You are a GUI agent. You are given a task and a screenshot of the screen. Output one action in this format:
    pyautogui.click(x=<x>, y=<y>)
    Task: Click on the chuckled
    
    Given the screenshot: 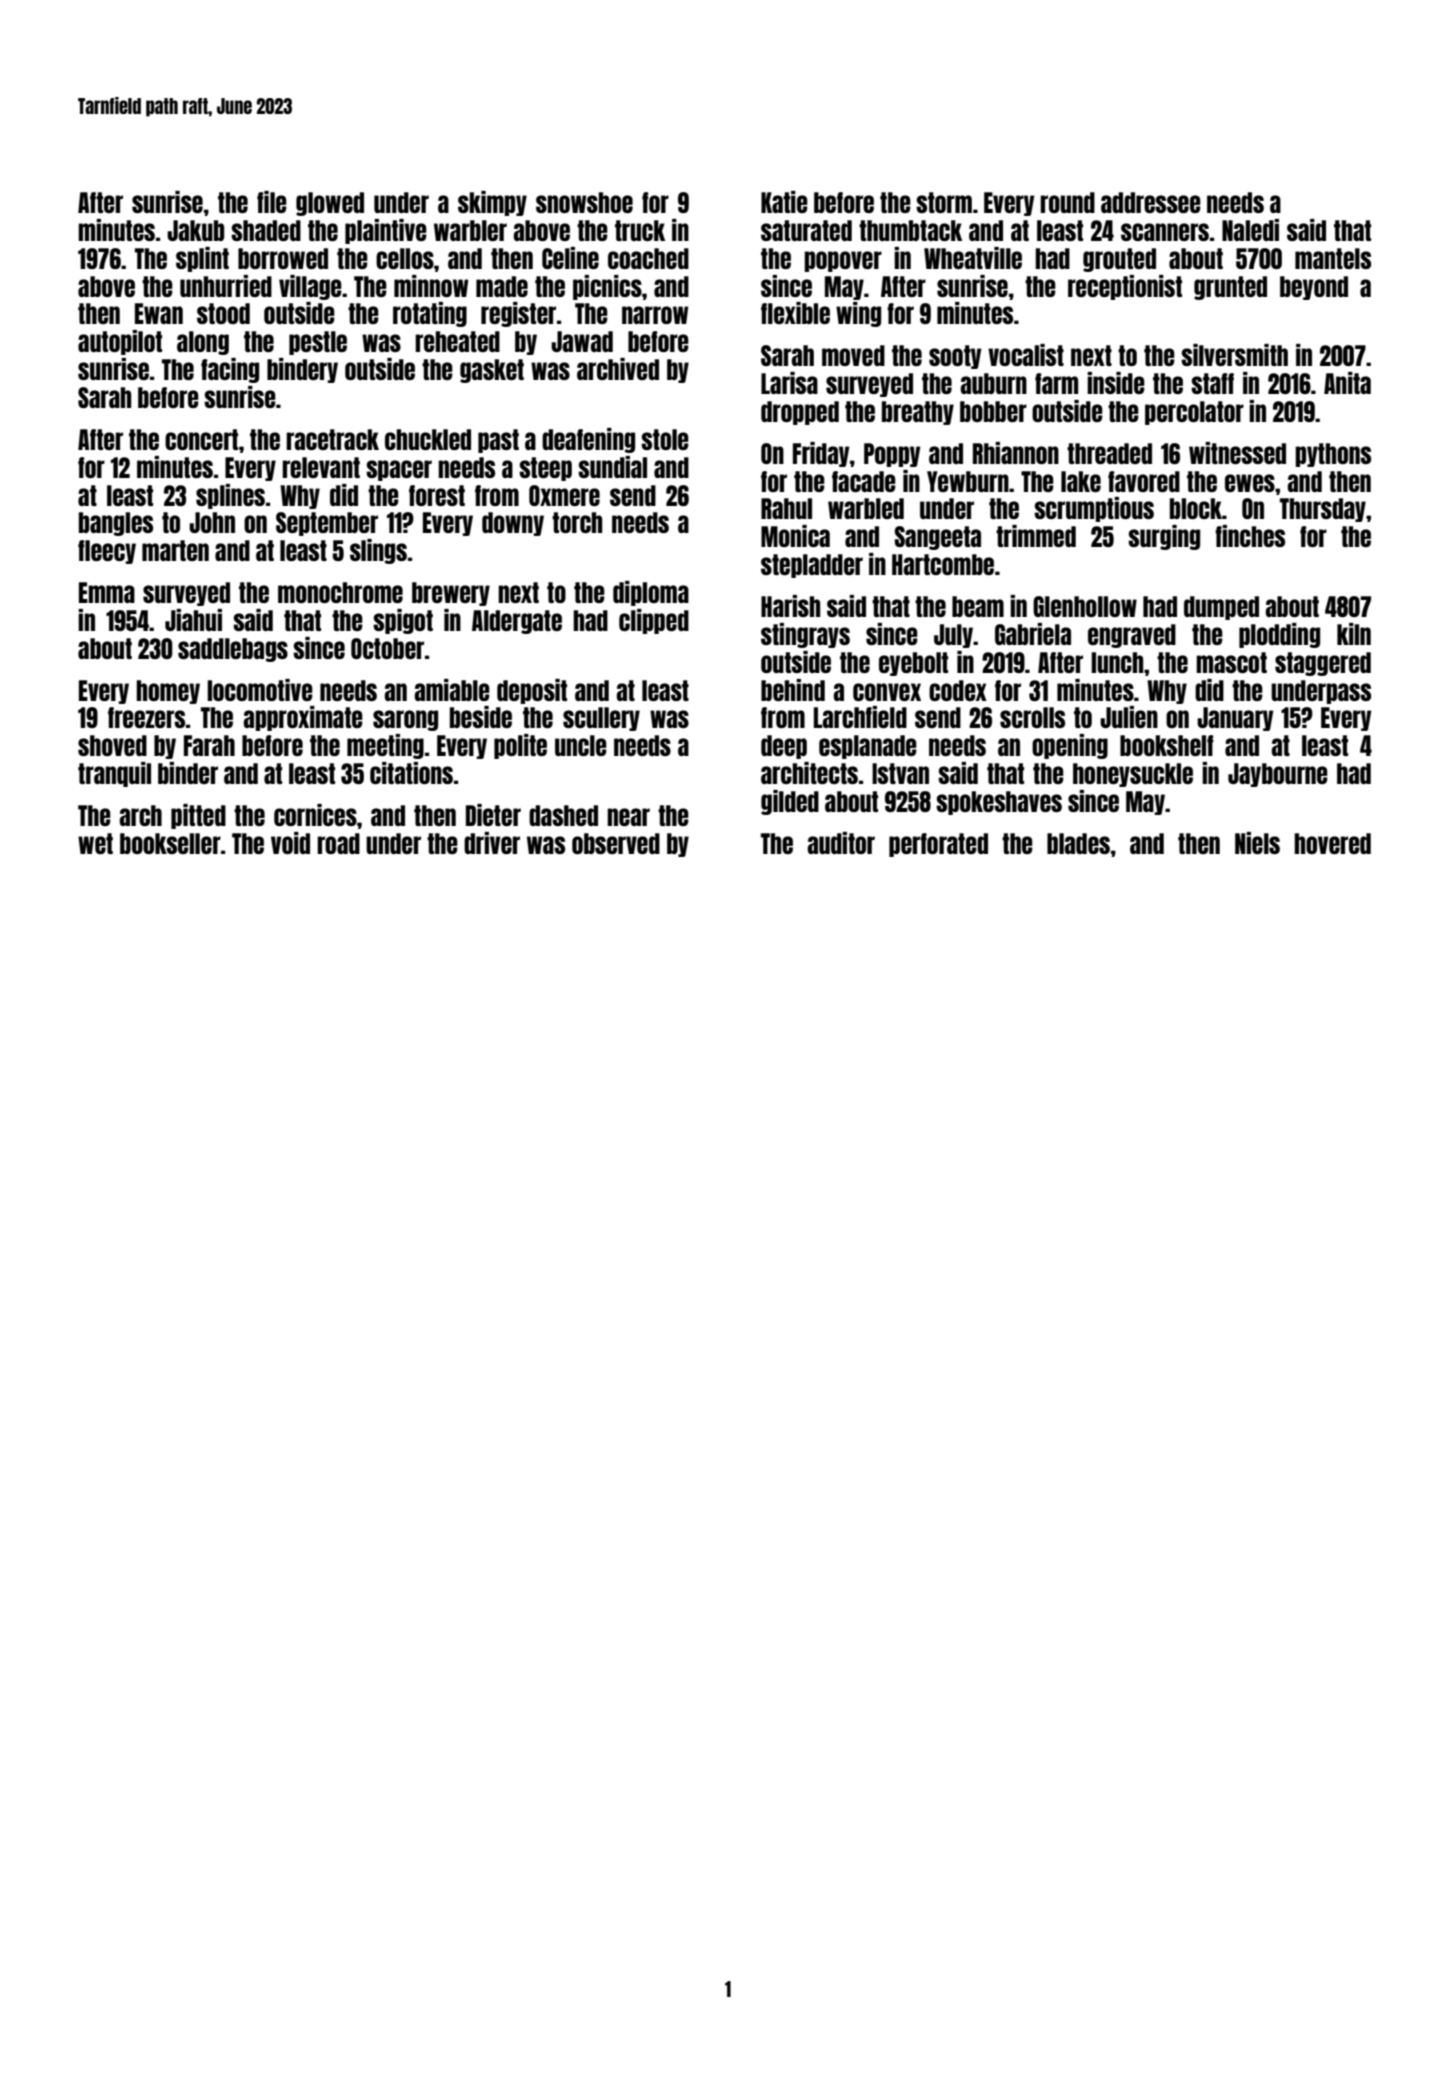 What is the action you would take?
    pyautogui.click(x=428, y=439)
